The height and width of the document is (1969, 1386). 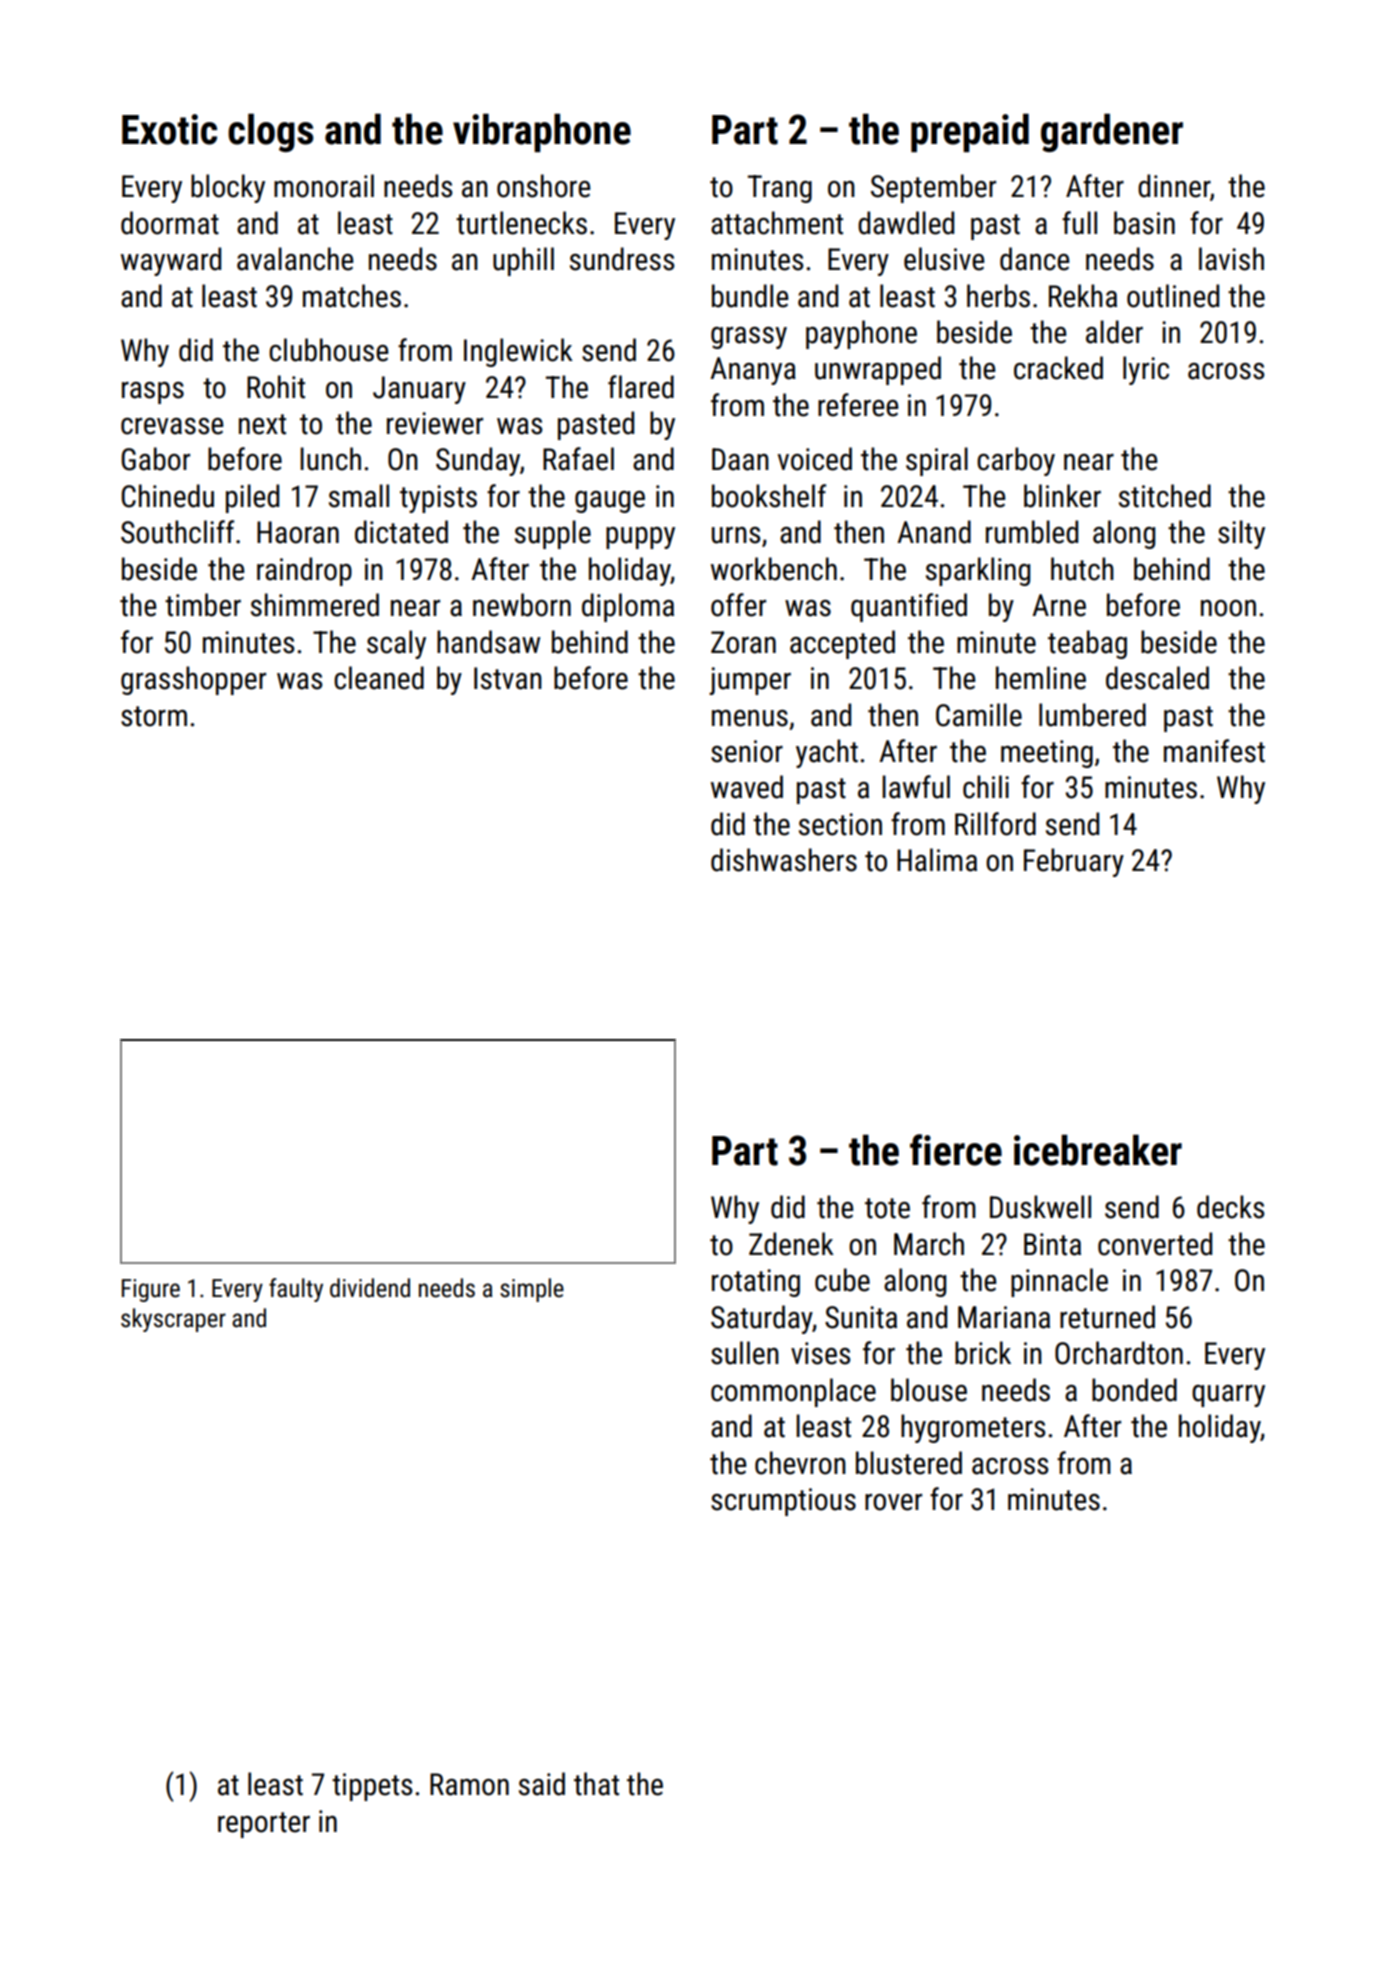 What do you see at coordinates (542, 1784) in the document?
I see `said` at bounding box center [542, 1784].
